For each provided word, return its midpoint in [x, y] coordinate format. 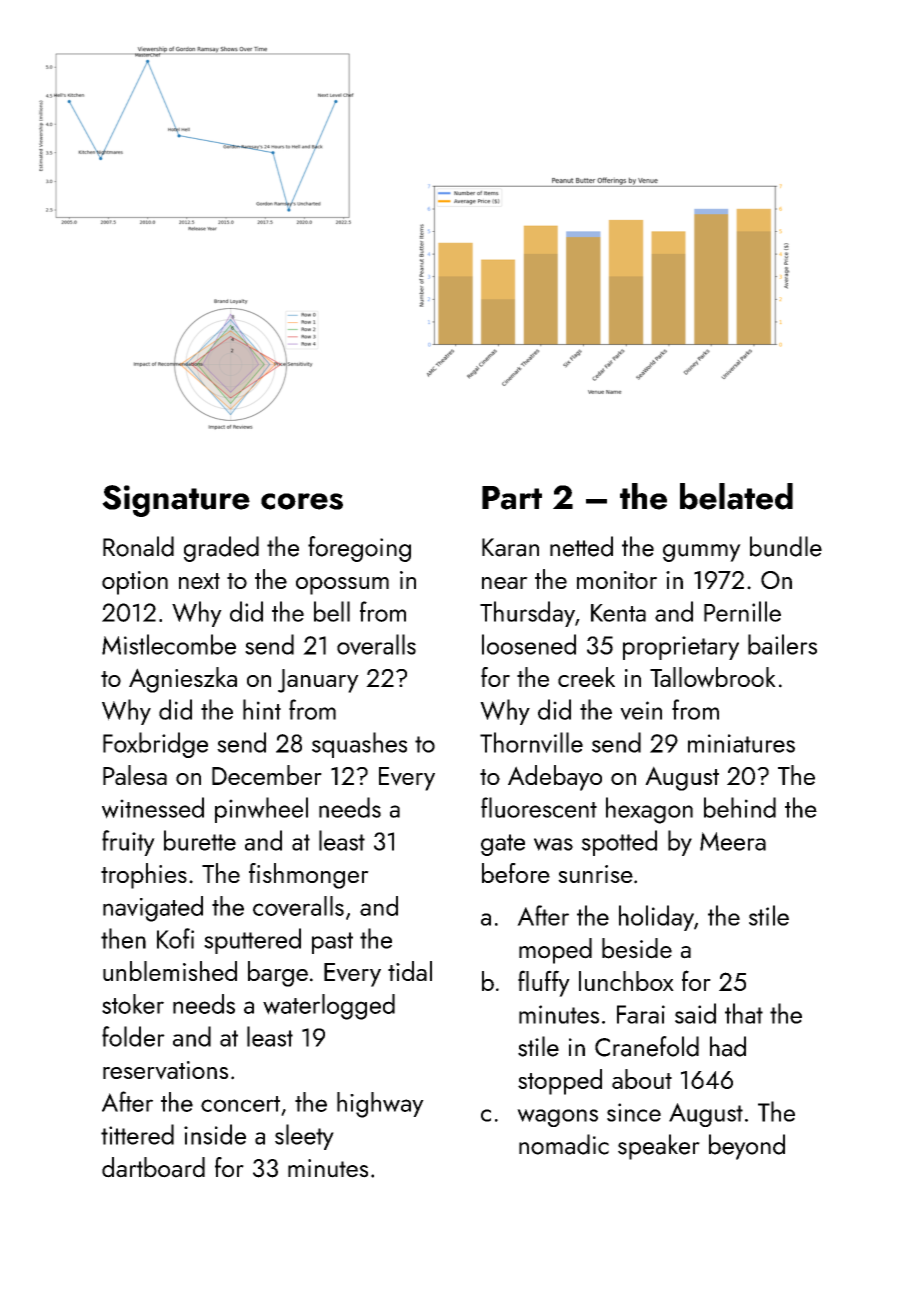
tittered [137, 1134]
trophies [144, 876]
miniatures [741, 743]
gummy [702, 553]
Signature [176, 501]
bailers [782, 644]
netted [581, 546]
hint [262, 709]
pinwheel [261, 810]
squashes [359, 745]
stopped [560, 1082]
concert [240, 1104]
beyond [747, 1147]
